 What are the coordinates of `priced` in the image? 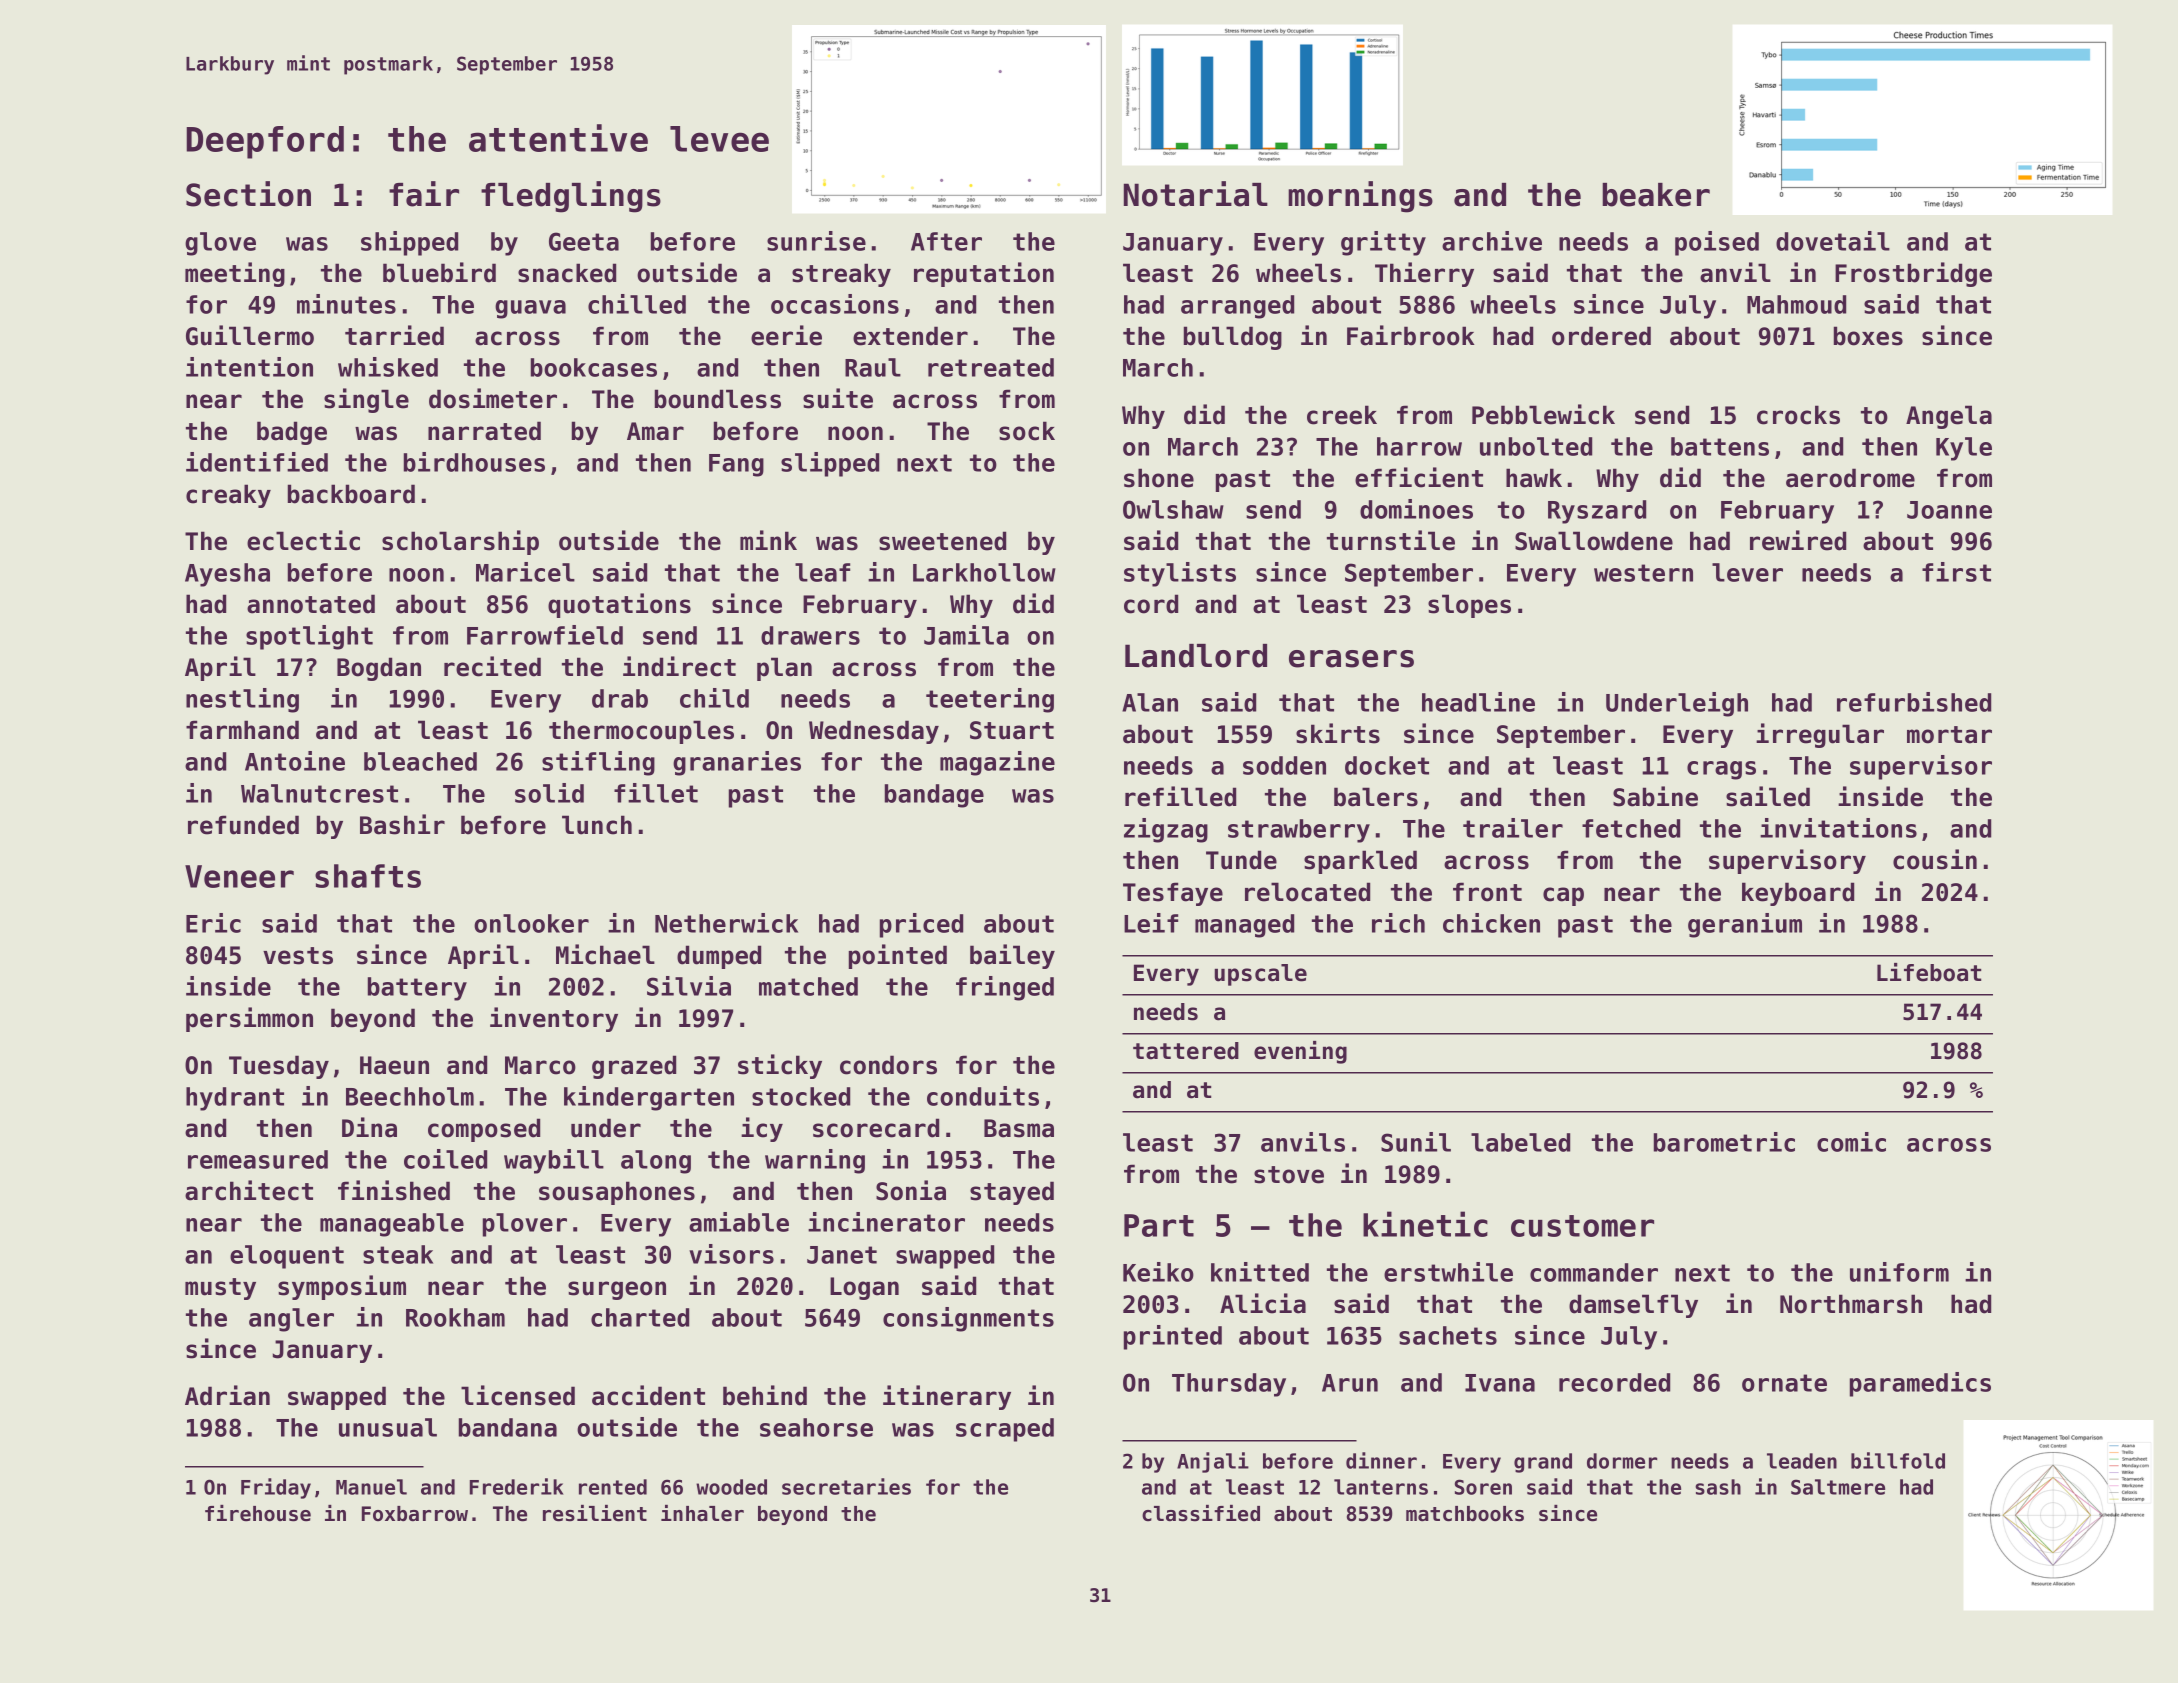 It's located at (921, 925).
